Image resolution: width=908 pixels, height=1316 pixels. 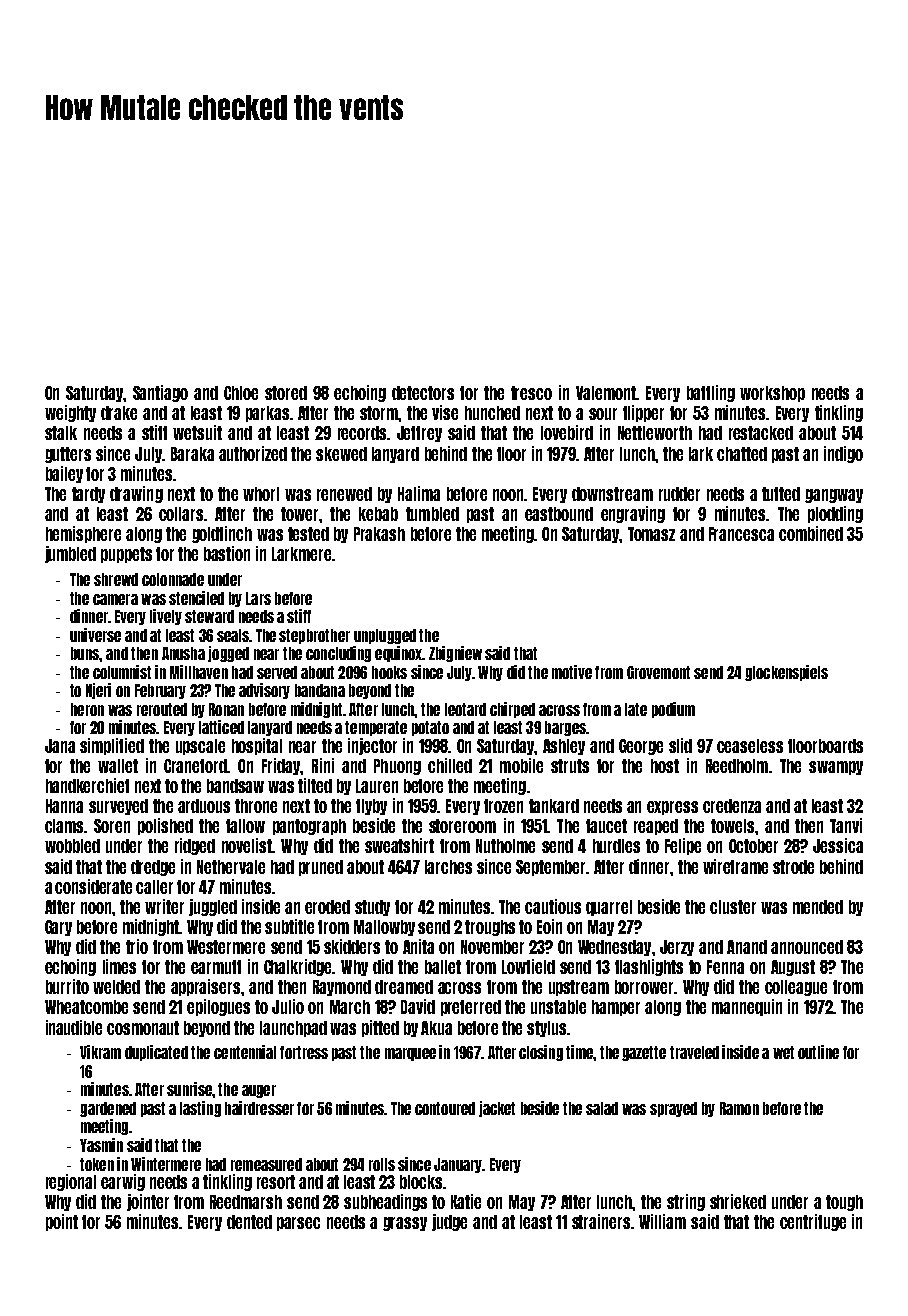 What do you see at coordinates (298, 1224) in the image?
I see `parsec` at bounding box center [298, 1224].
